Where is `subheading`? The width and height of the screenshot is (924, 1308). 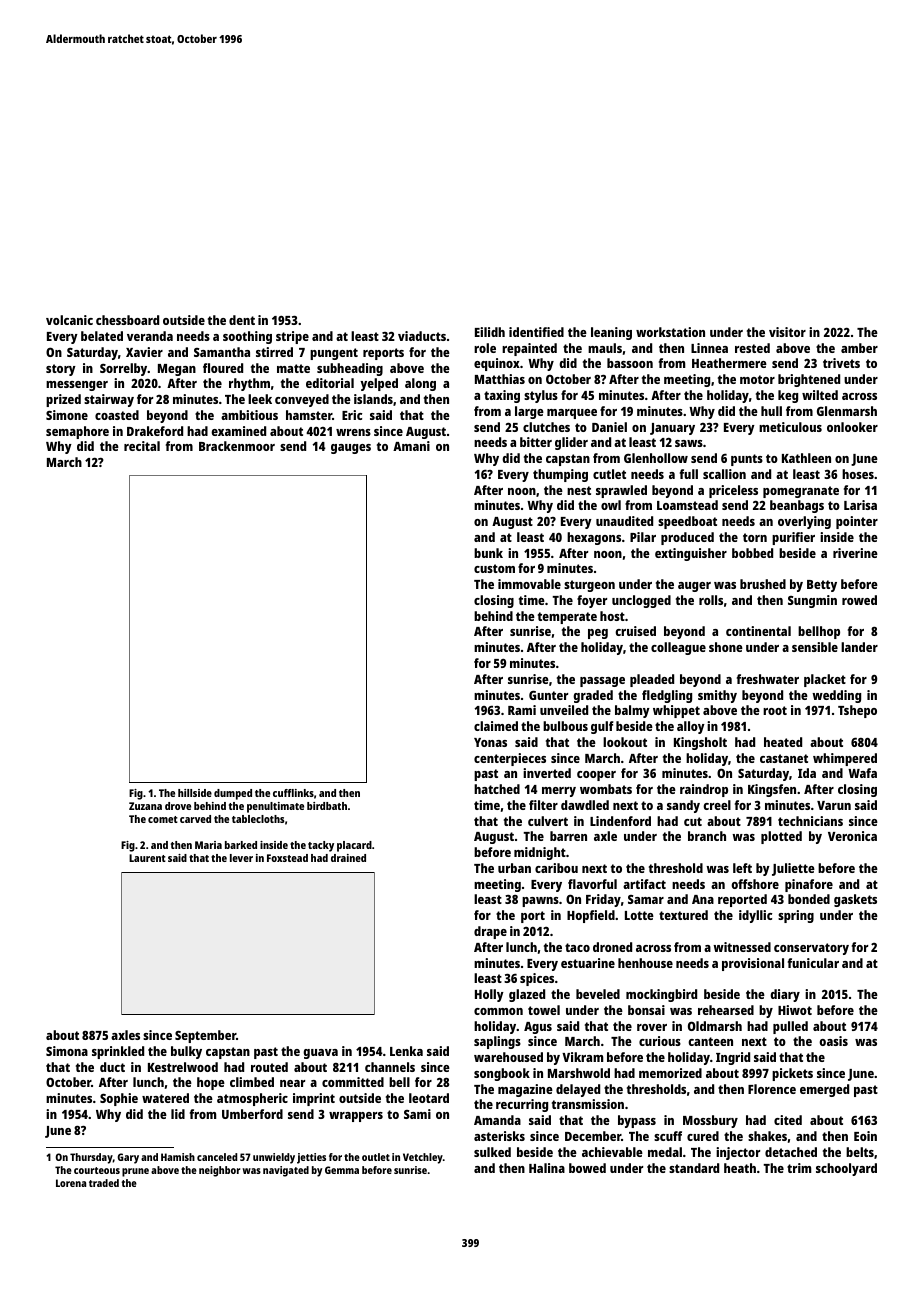
subheading is located at coordinates (350, 369).
